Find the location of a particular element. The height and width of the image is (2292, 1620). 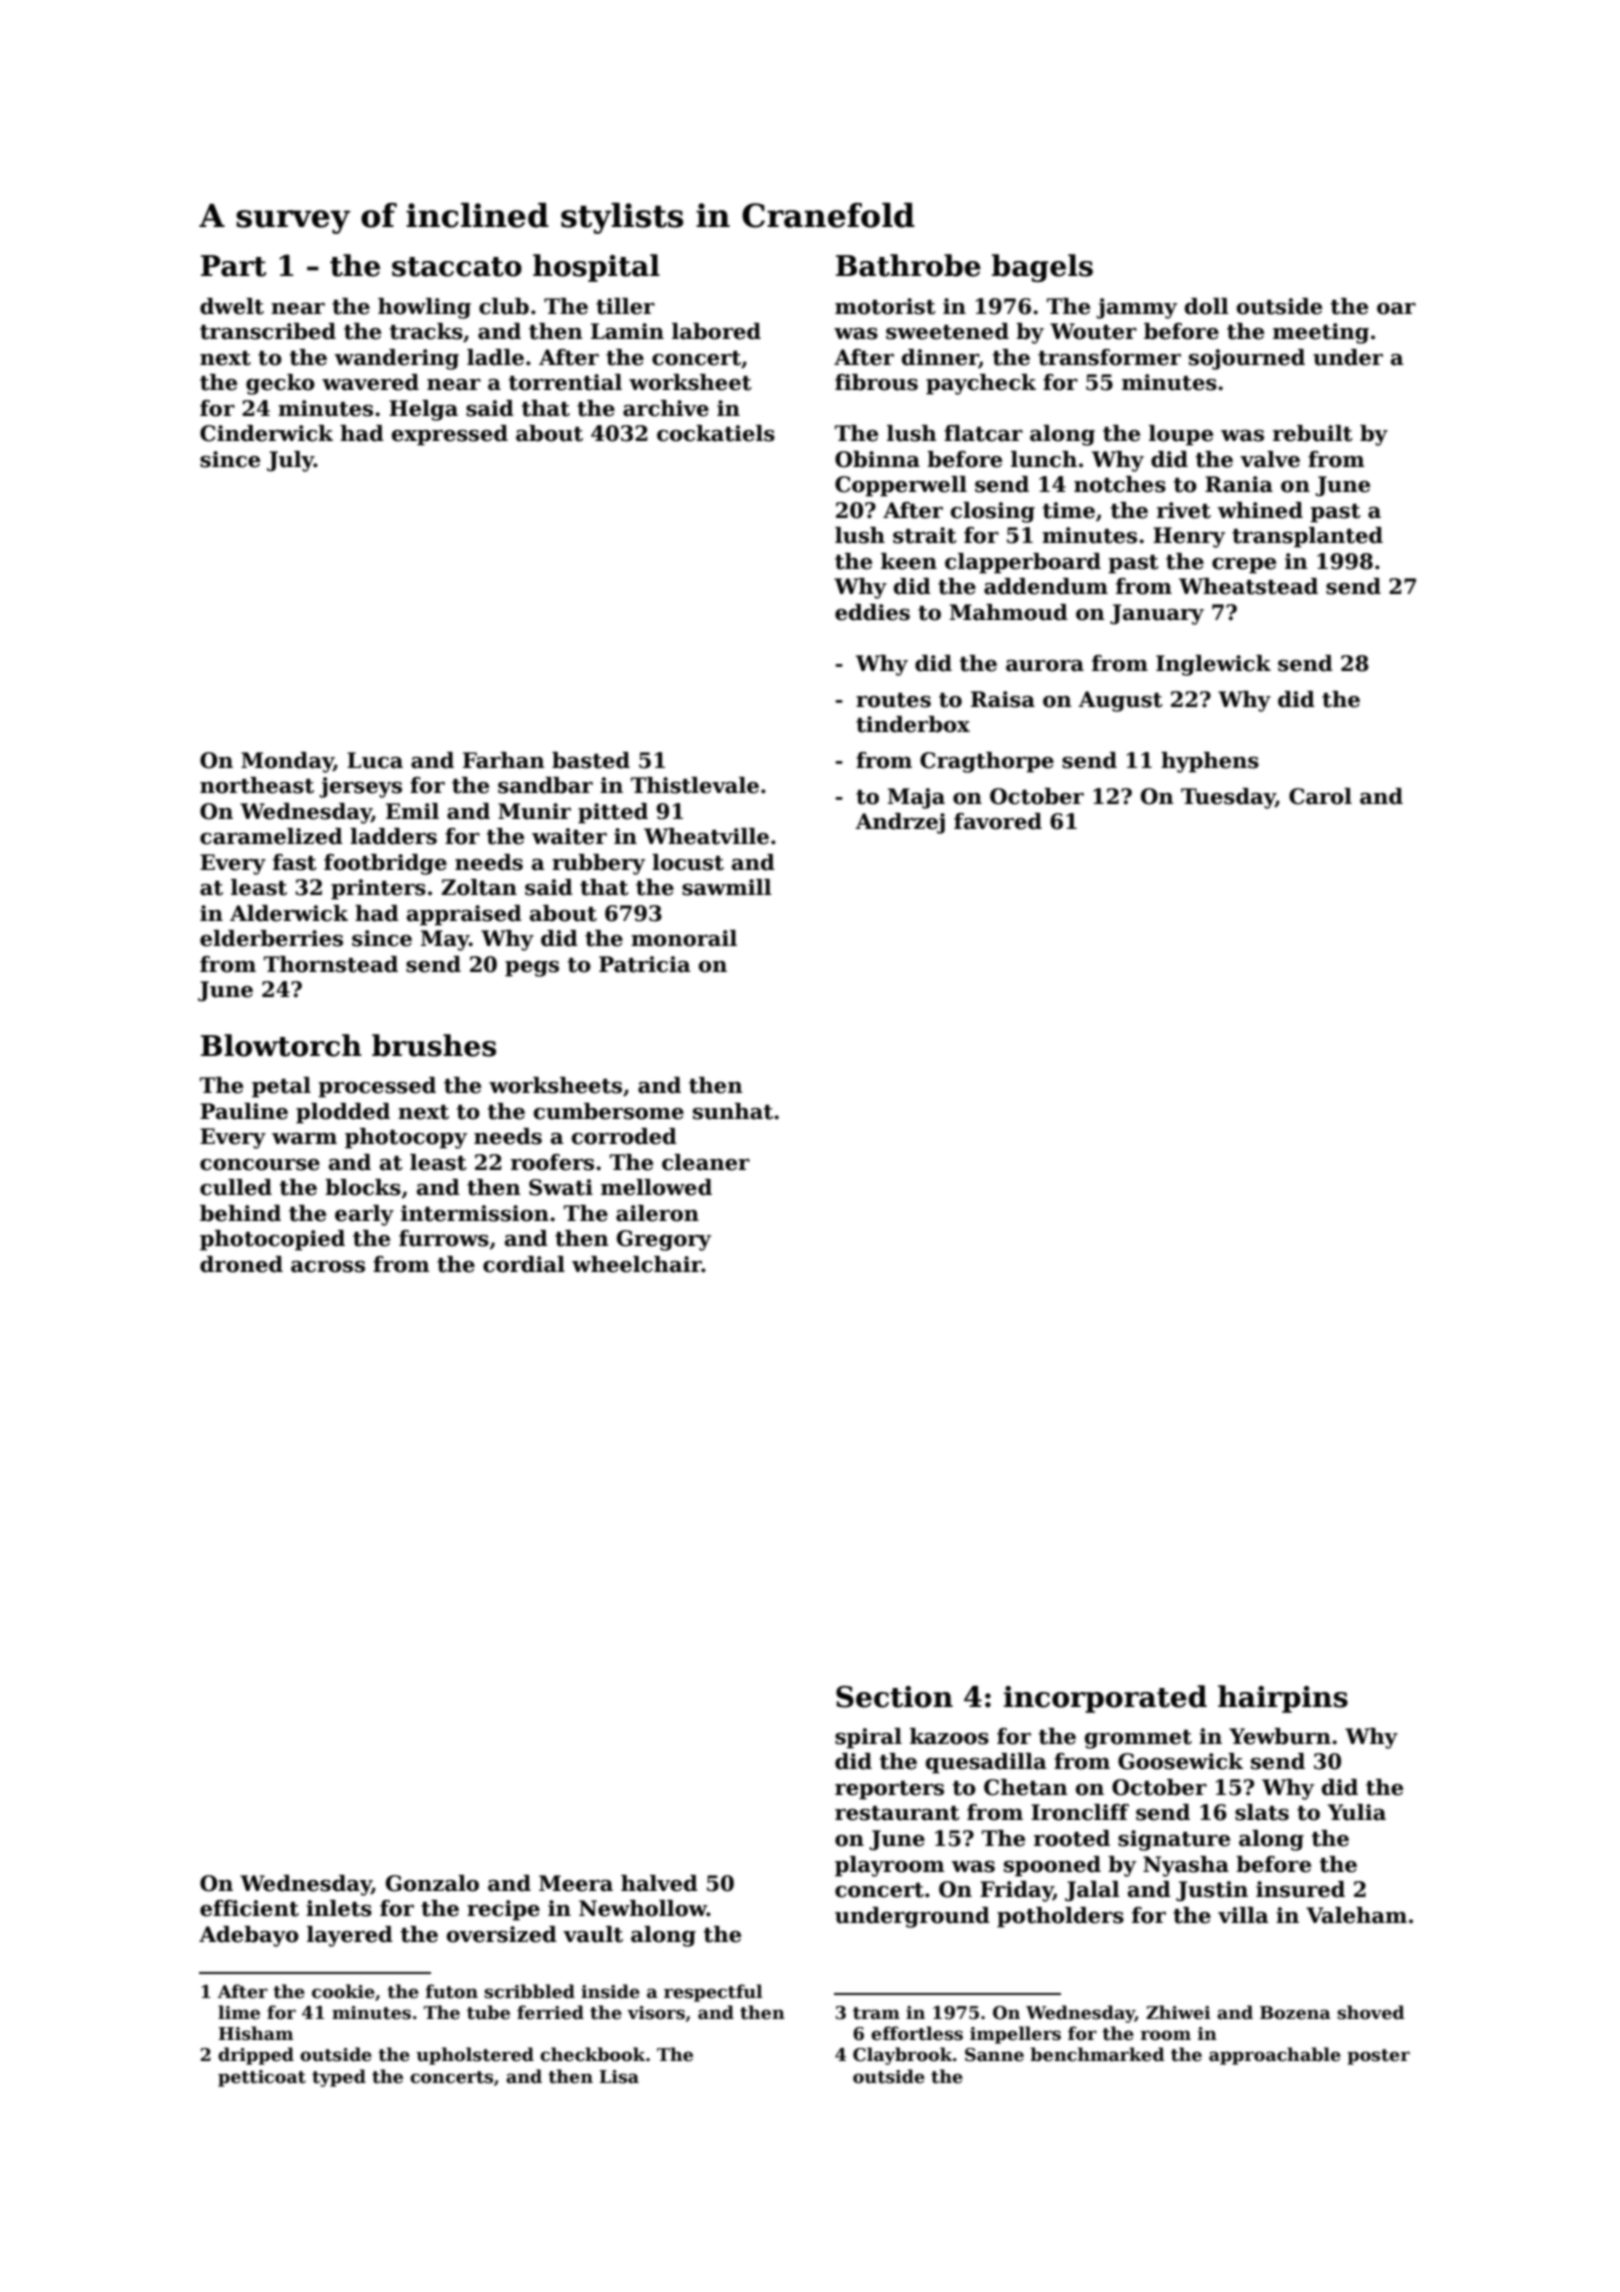

poster is located at coordinates (1378, 2057).
